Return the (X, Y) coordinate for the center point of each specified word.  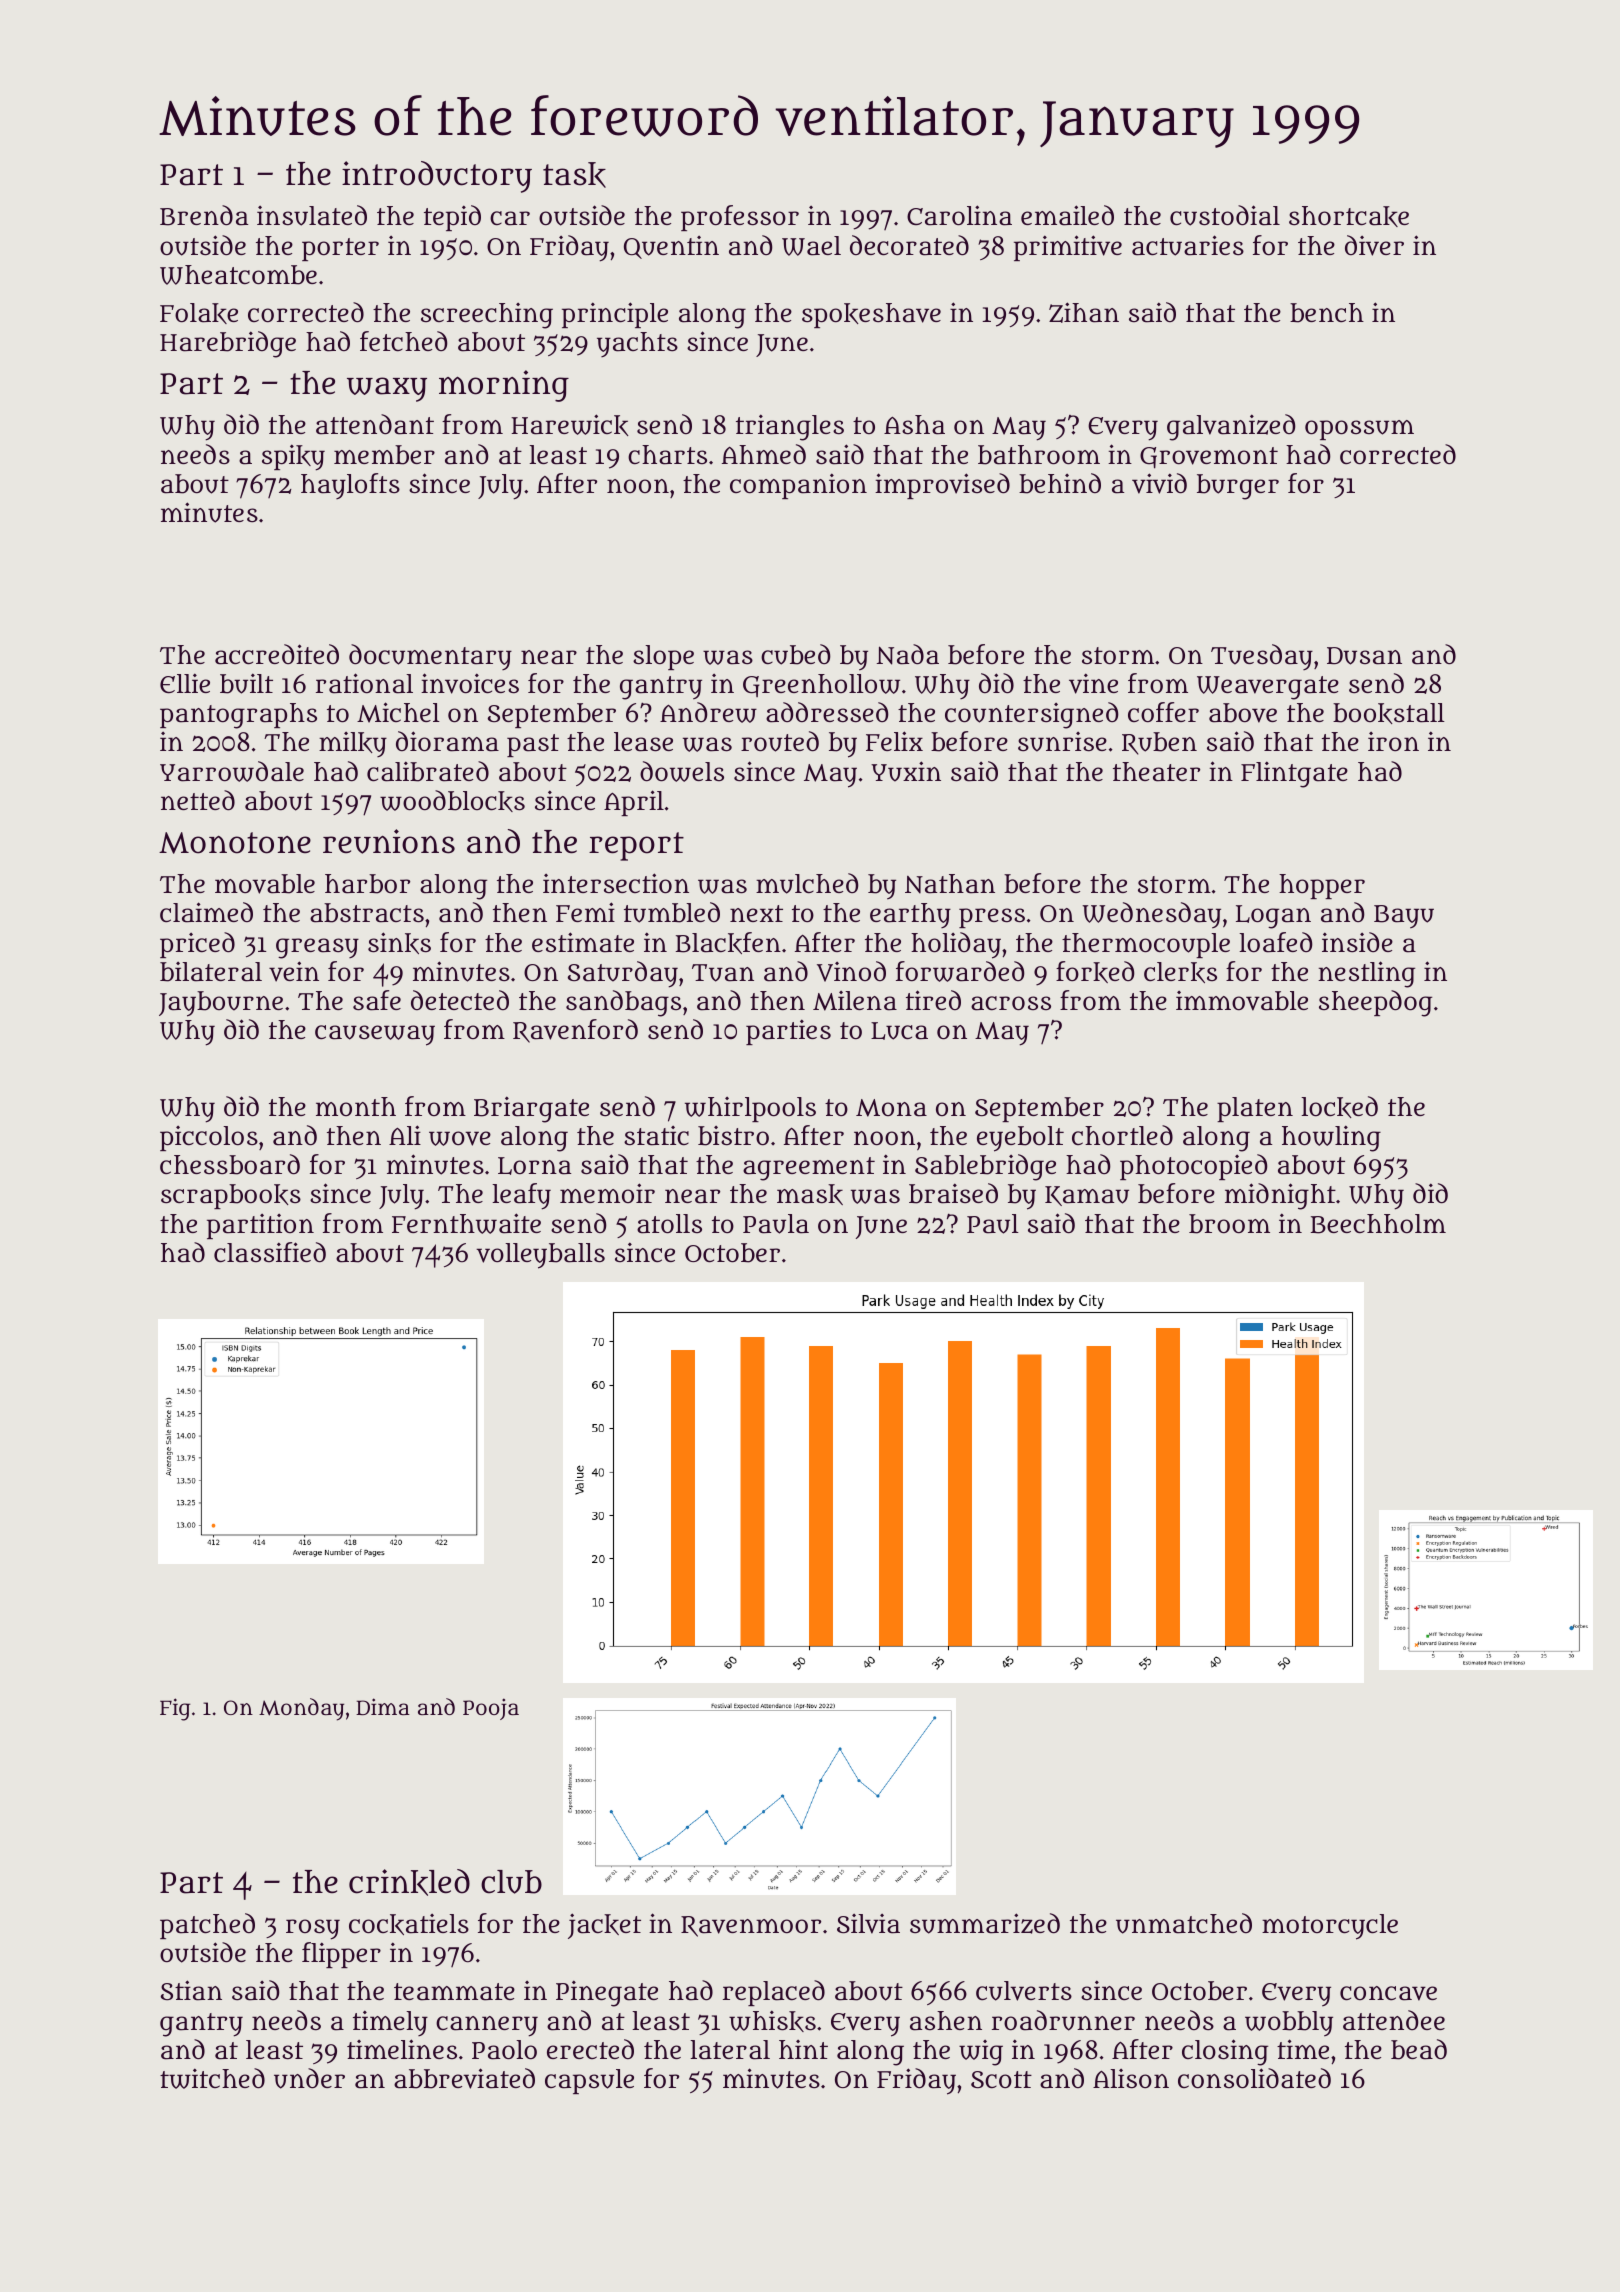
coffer (1163, 712)
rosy (313, 1929)
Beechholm (1378, 1224)
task (574, 175)
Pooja (491, 1709)
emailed (1067, 215)
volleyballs (540, 1256)
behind (1060, 483)
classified (270, 1252)
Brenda (204, 215)
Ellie (185, 683)
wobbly (1289, 2024)
